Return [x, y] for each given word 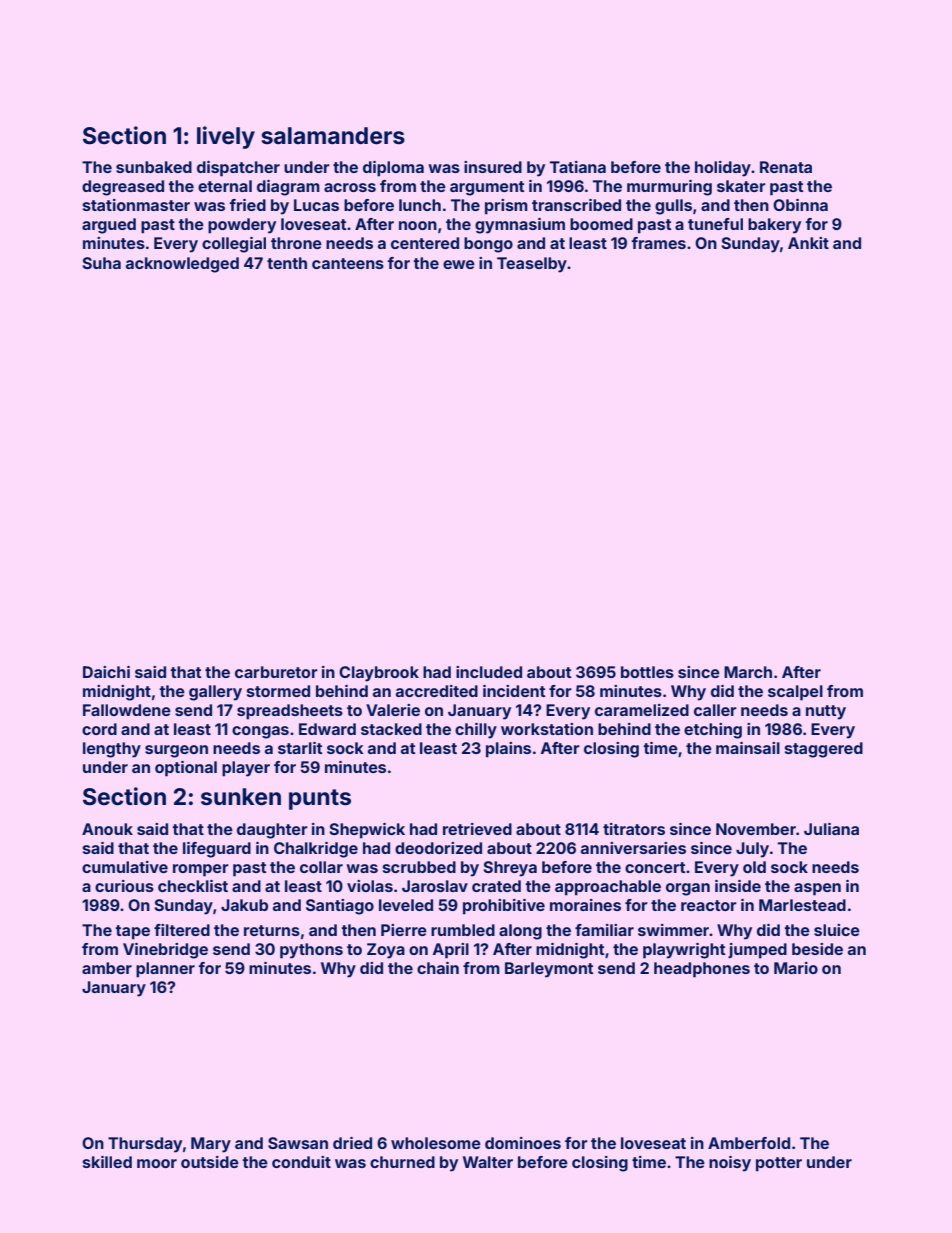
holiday [723, 169]
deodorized [438, 848]
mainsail [748, 748]
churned [402, 1162]
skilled [107, 1162]
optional [186, 769]
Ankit [808, 243]
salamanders [333, 136]
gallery [215, 693]
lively [226, 137]
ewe [459, 264]
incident [514, 691]
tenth [287, 263]
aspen [817, 889]
